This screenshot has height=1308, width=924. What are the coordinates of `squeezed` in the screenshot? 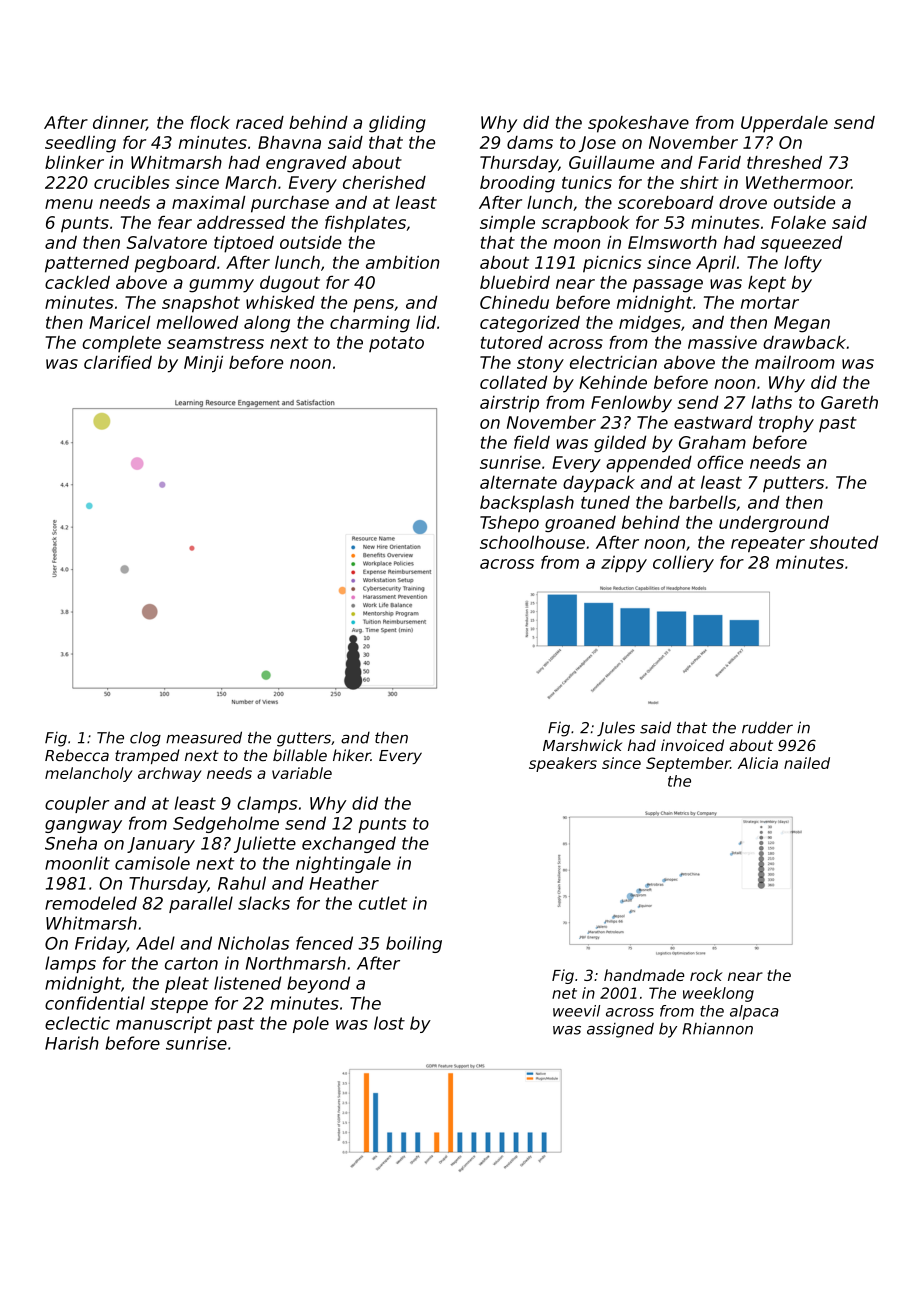 It's located at (802, 244).
